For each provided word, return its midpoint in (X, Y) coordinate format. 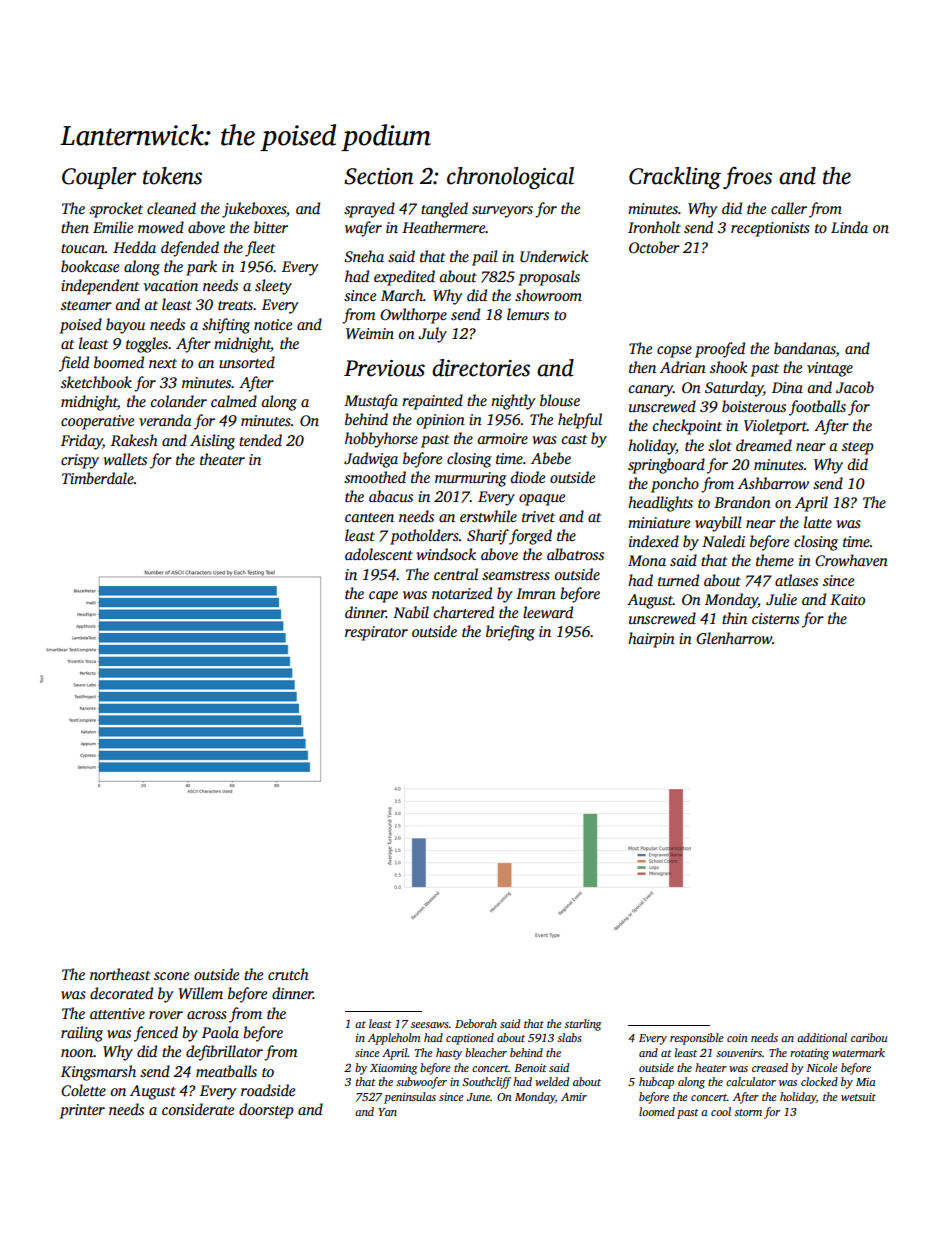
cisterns (775, 618)
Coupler (99, 178)
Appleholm (394, 1039)
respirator (376, 633)
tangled (444, 210)
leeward (548, 612)
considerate (198, 1109)
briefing (510, 633)
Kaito (847, 599)
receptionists (770, 229)
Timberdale (98, 478)
